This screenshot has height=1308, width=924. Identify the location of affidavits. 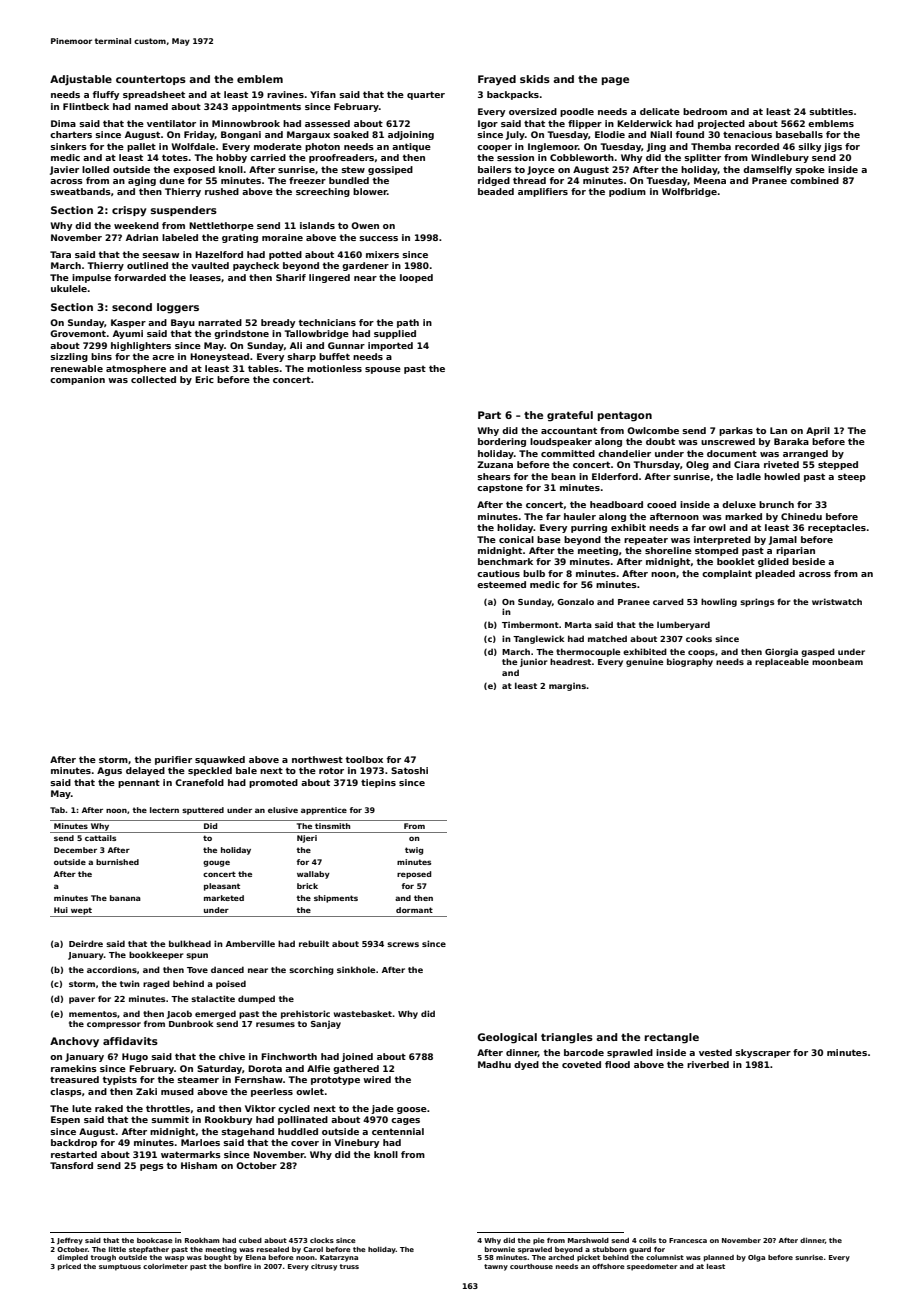
(130, 1041).
